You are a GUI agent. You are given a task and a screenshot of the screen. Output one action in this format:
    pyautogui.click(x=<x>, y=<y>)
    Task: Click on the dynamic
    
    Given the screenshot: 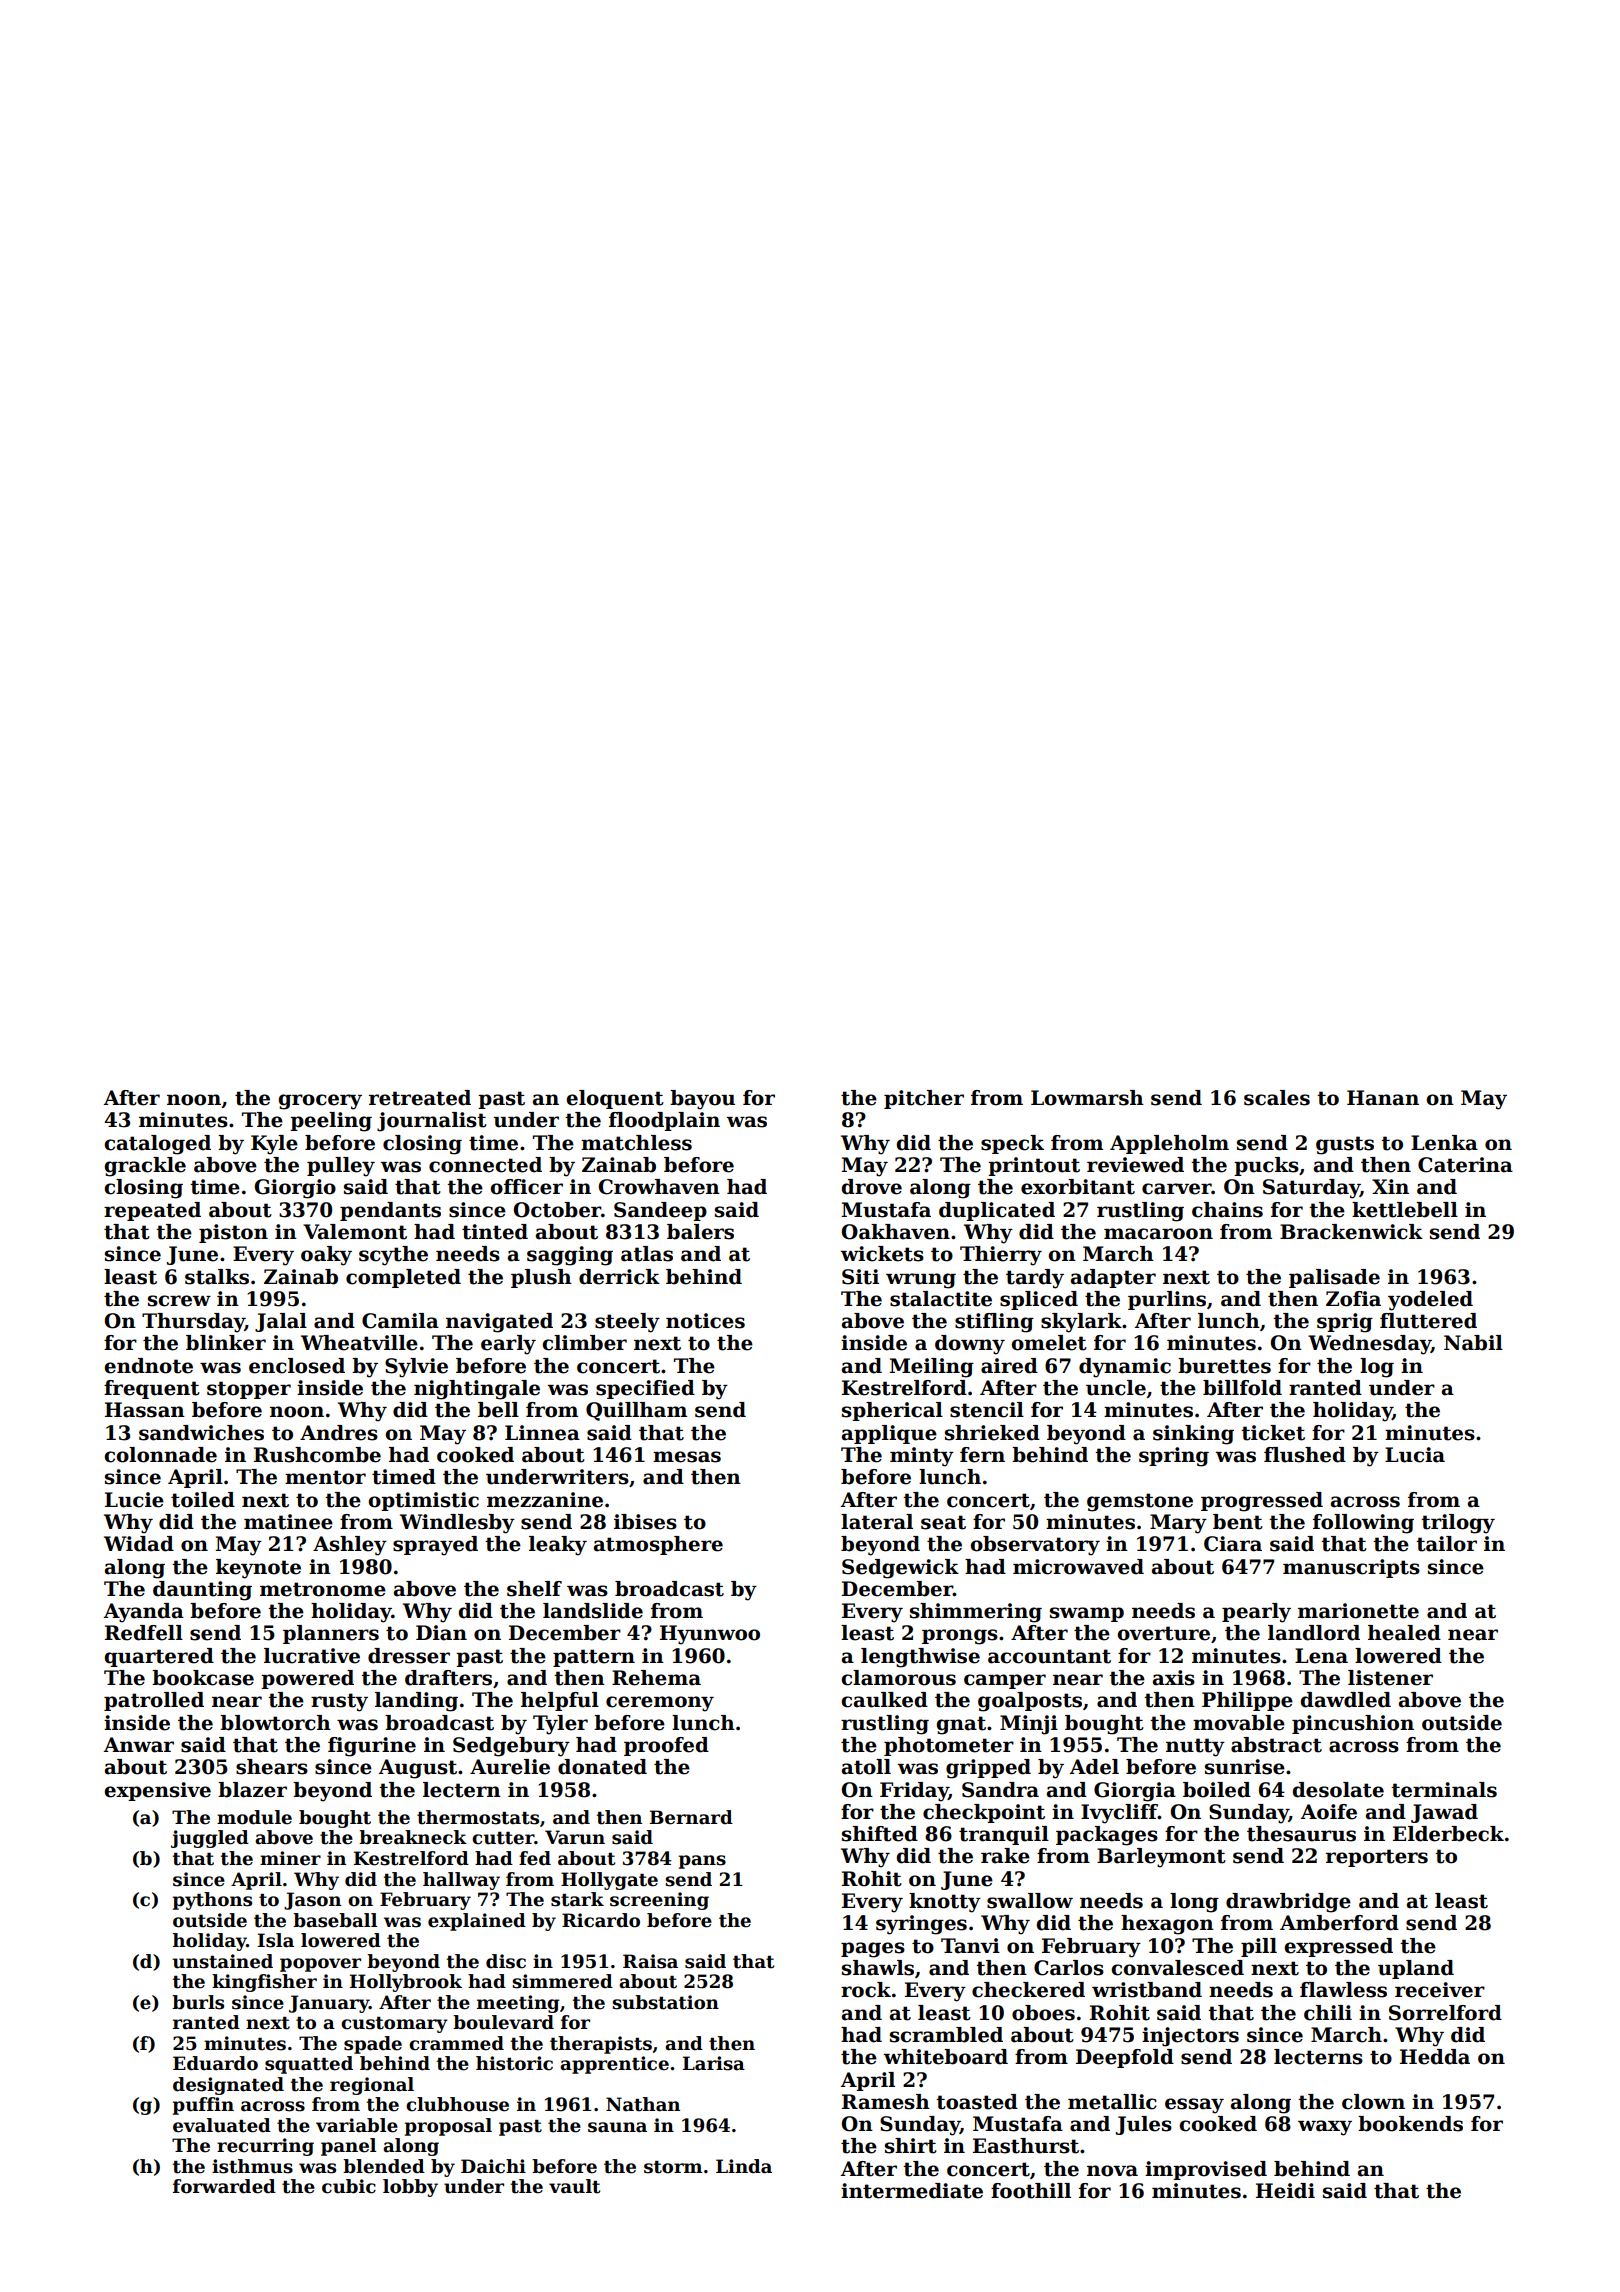 What is the action you would take?
    pyautogui.click(x=1125, y=1368)
